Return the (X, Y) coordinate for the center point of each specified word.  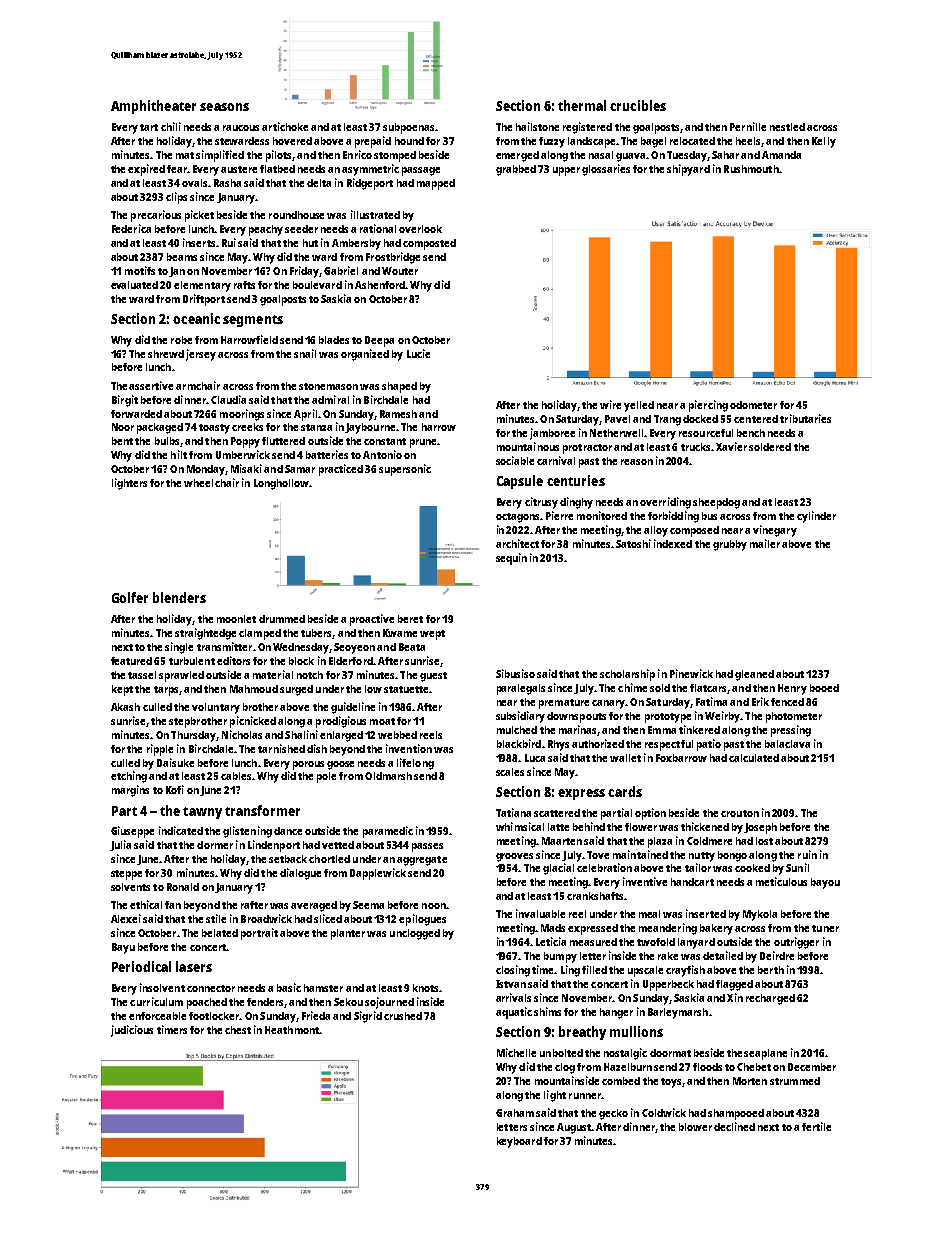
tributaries (805, 418)
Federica (131, 228)
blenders (179, 597)
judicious (132, 1031)
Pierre (559, 515)
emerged (517, 156)
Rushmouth (751, 169)
